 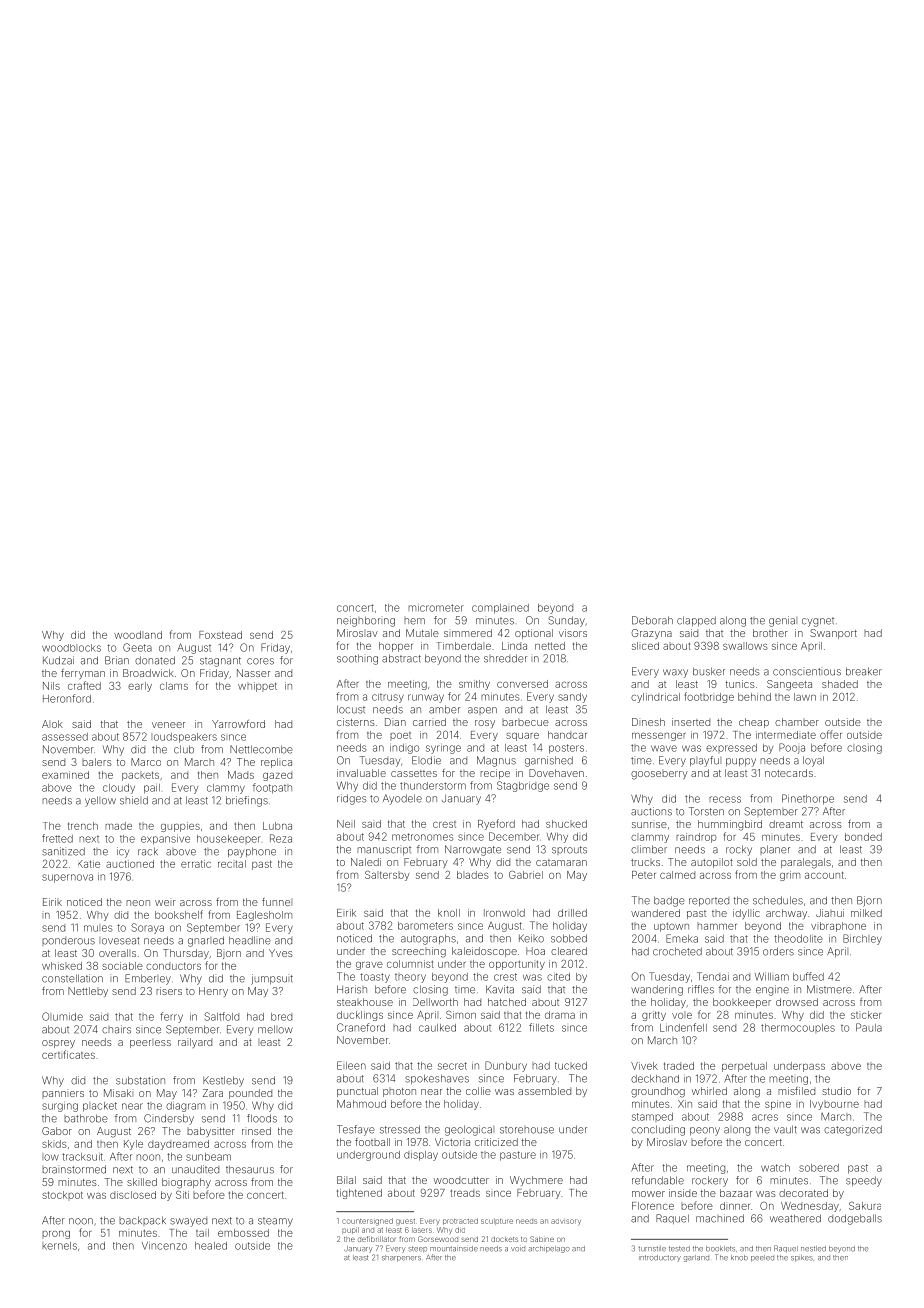 I want to click on Gorsewood, so click(x=438, y=1239).
